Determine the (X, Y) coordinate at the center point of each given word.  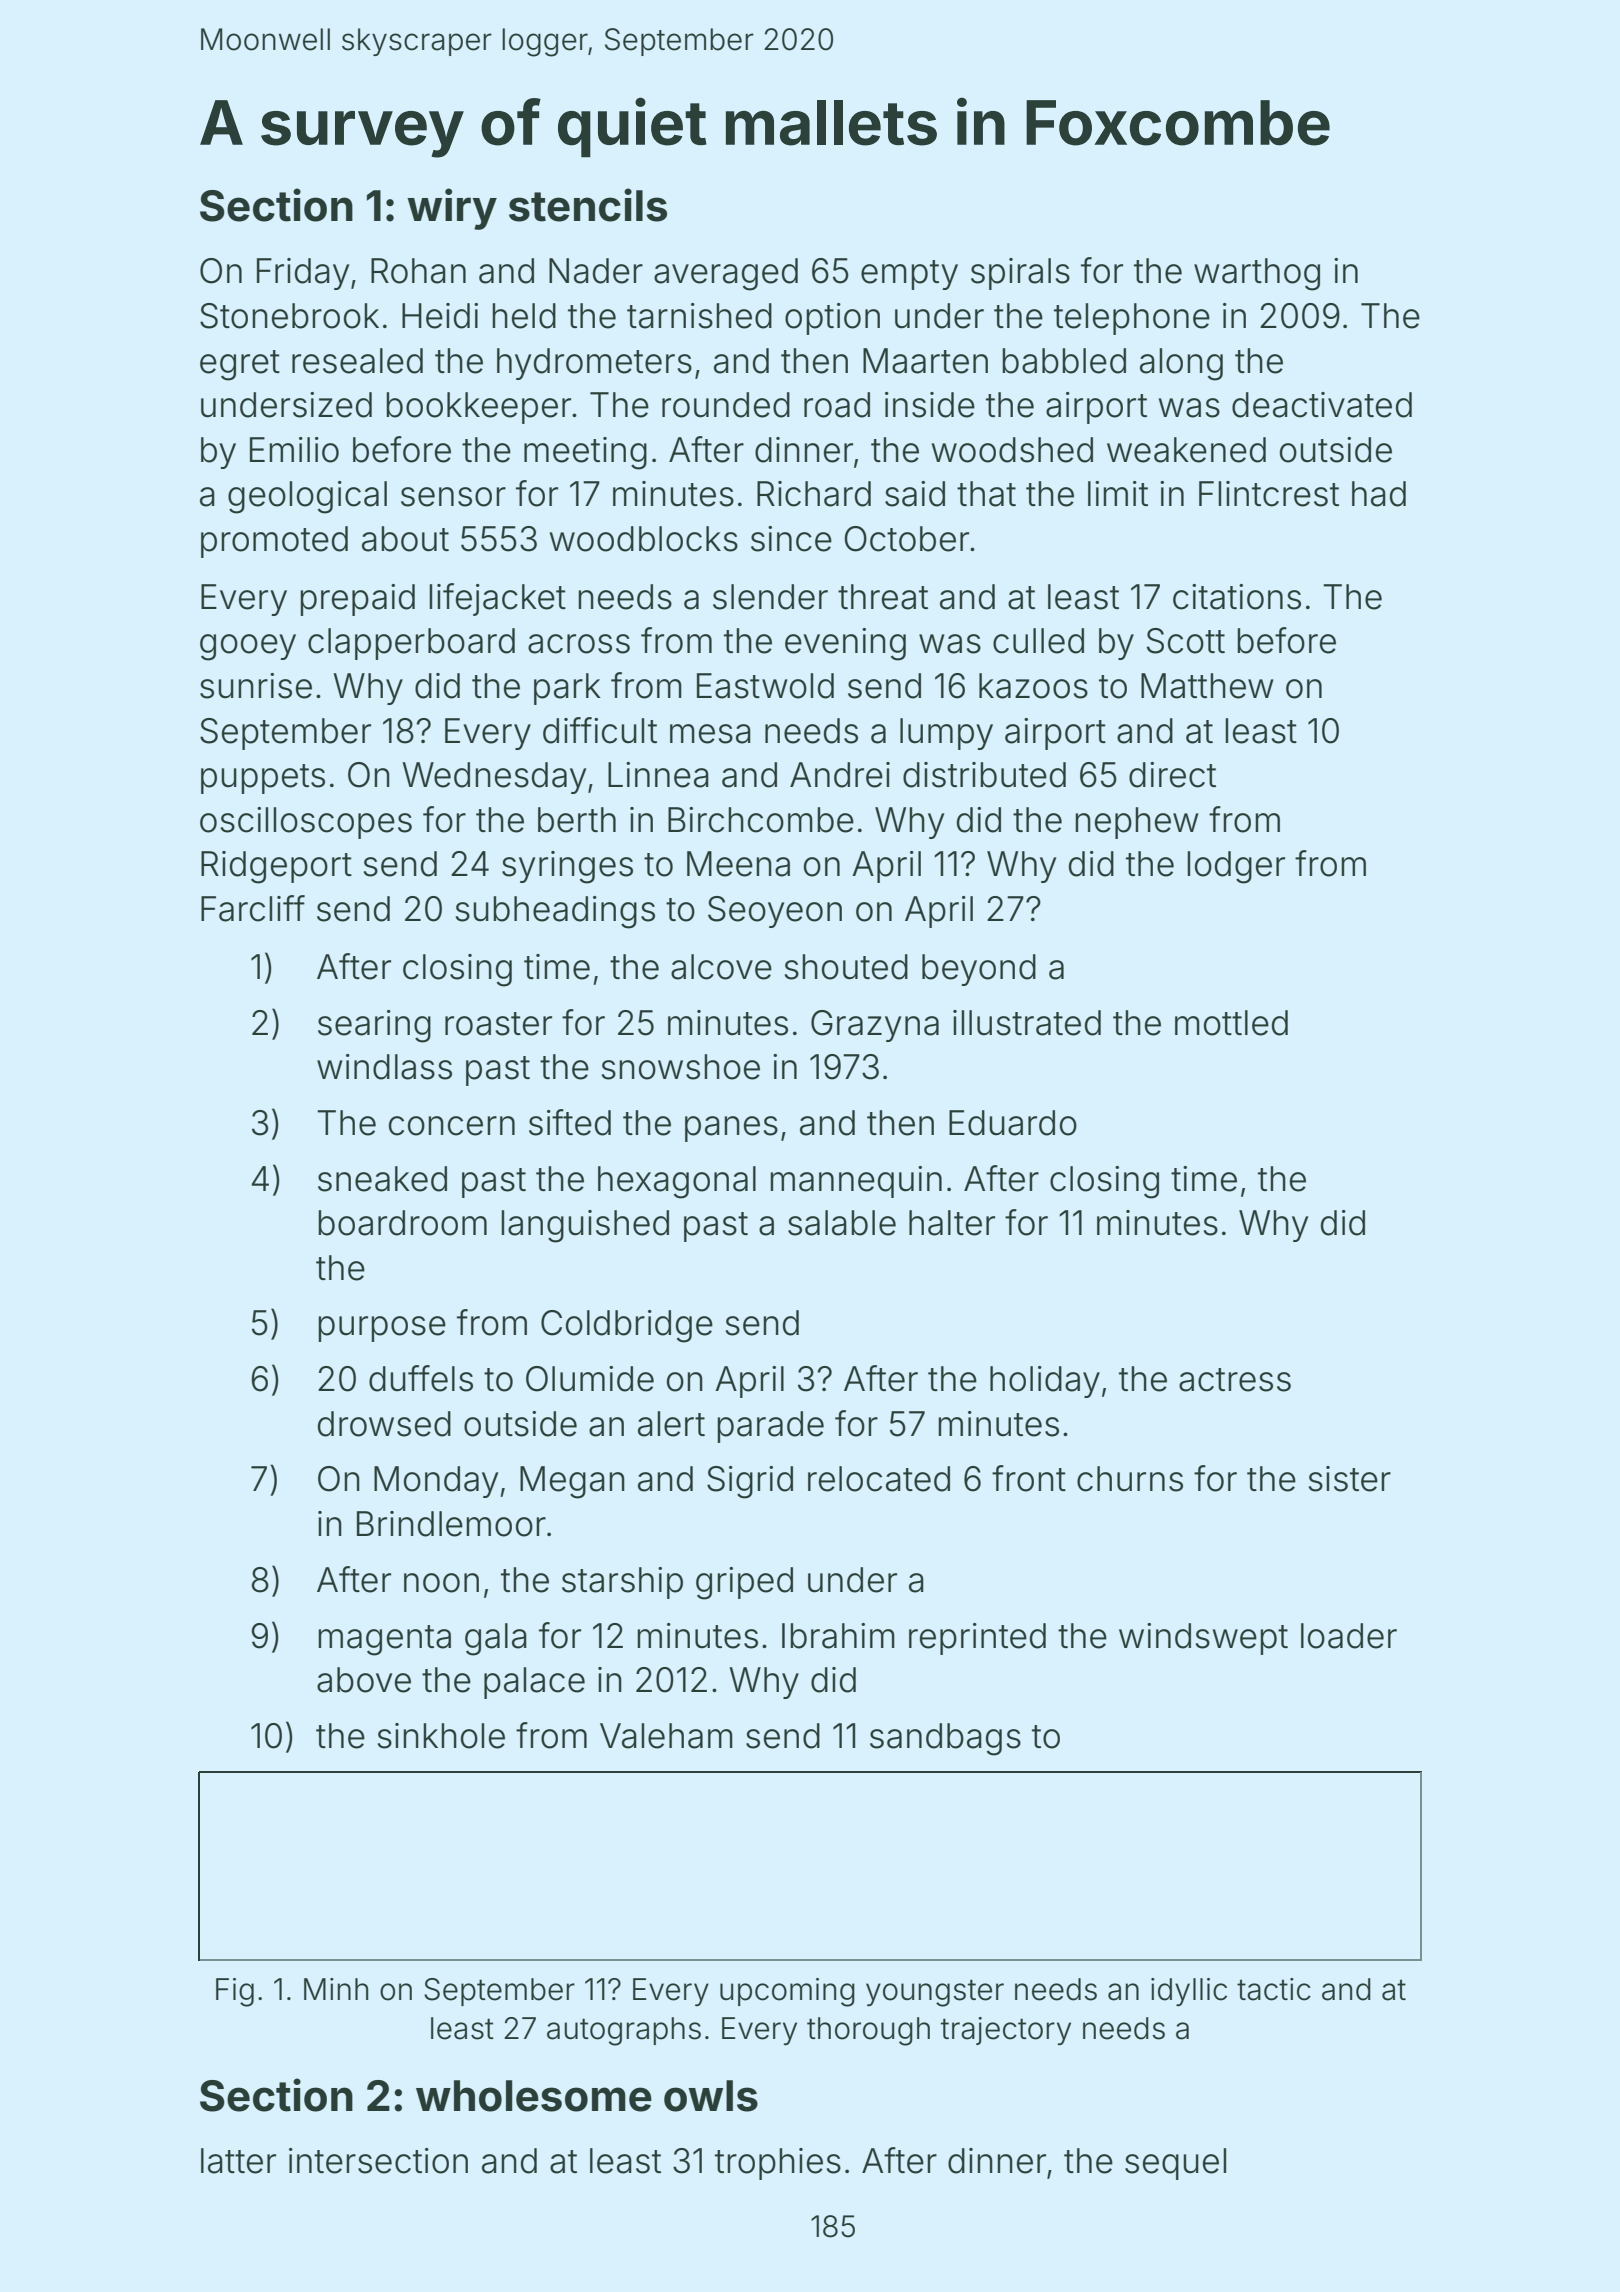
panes (731, 1129)
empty (909, 275)
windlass (384, 1067)
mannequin (856, 1182)
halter (952, 1223)
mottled (1231, 1023)
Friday (303, 274)
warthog (1257, 274)
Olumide (590, 1379)
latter (238, 2161)
